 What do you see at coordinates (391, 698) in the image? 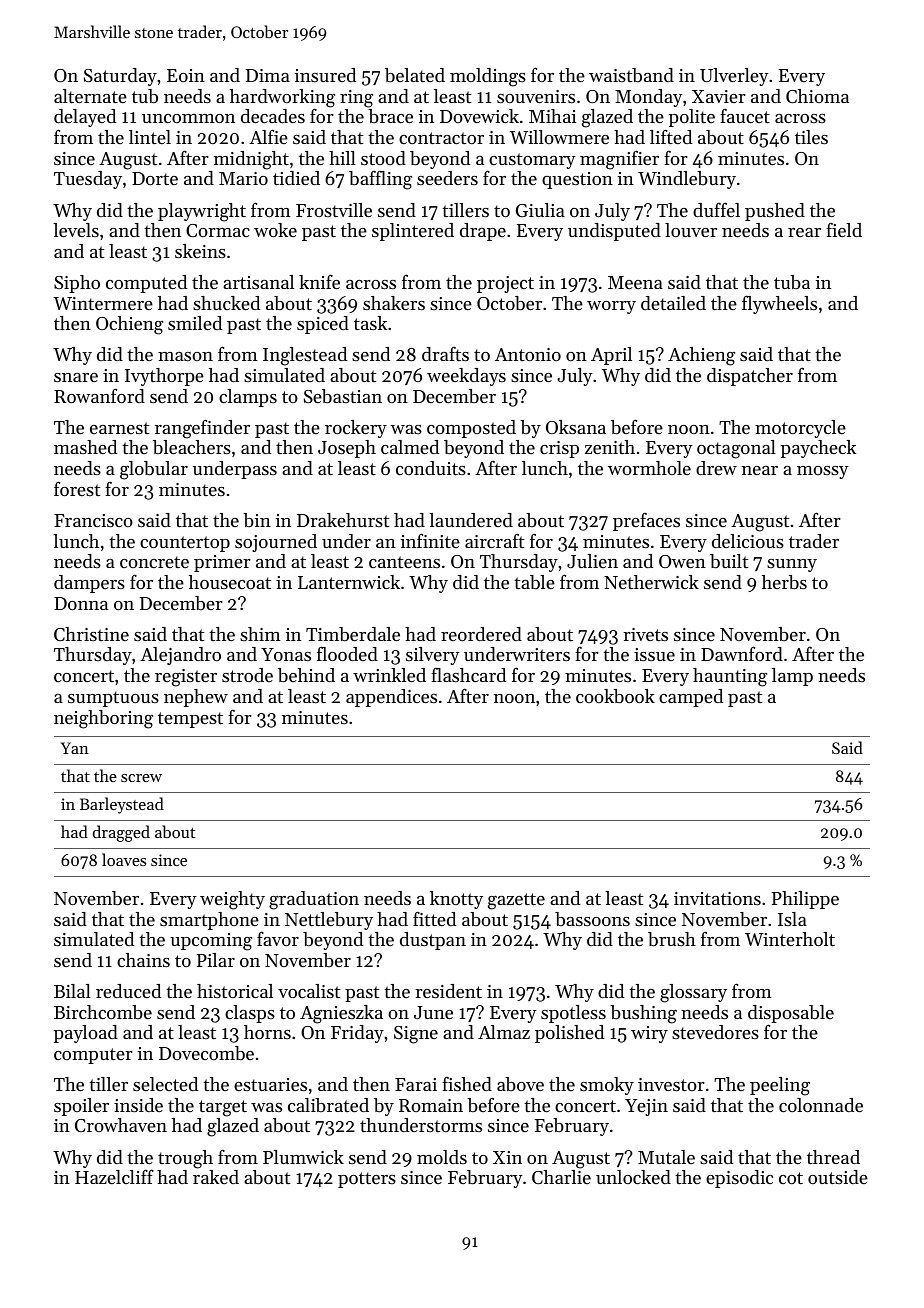
I see `appendices` at bounding box center [391, 698].
